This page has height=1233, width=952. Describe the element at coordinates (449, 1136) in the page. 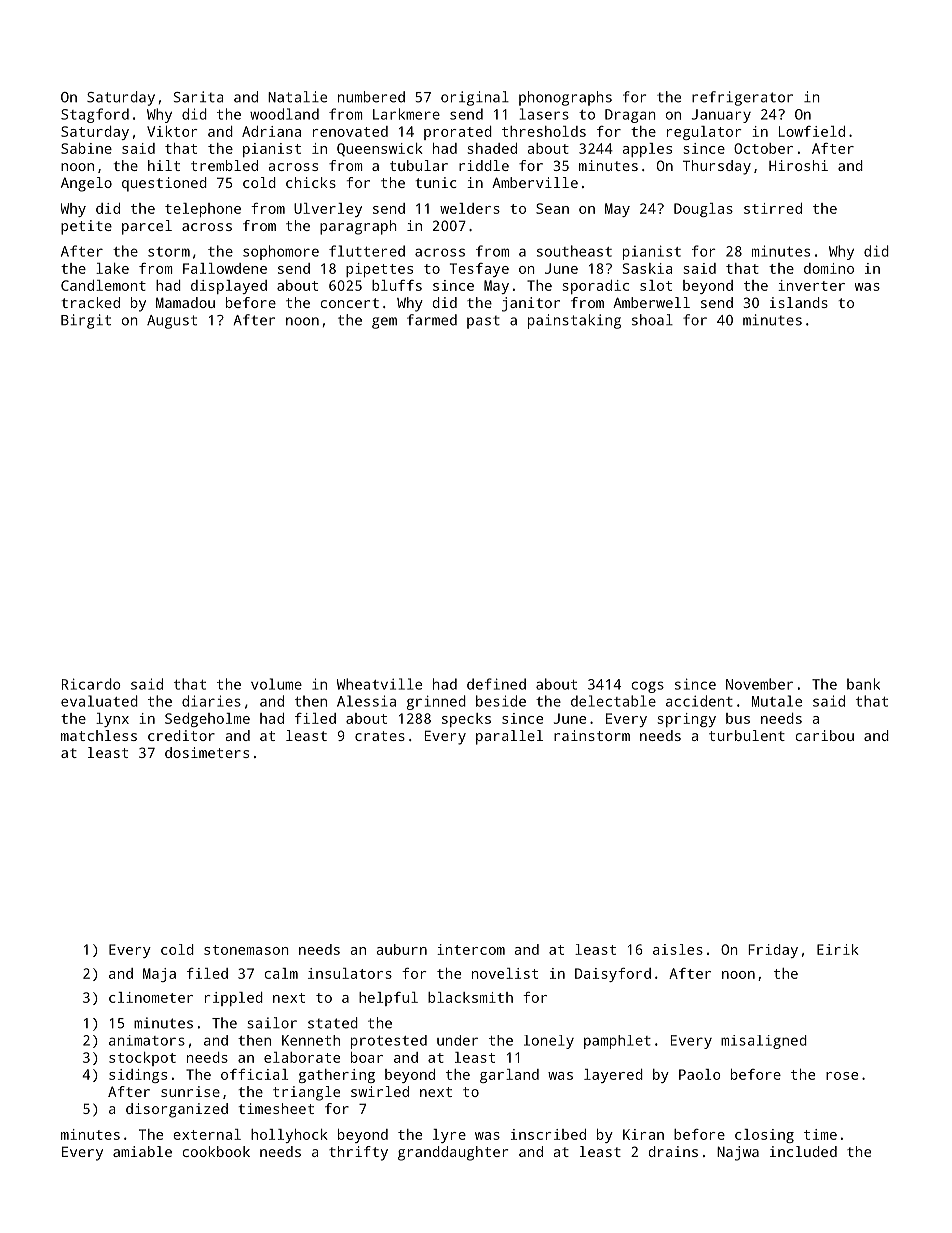

I see `lyre` at that location.
